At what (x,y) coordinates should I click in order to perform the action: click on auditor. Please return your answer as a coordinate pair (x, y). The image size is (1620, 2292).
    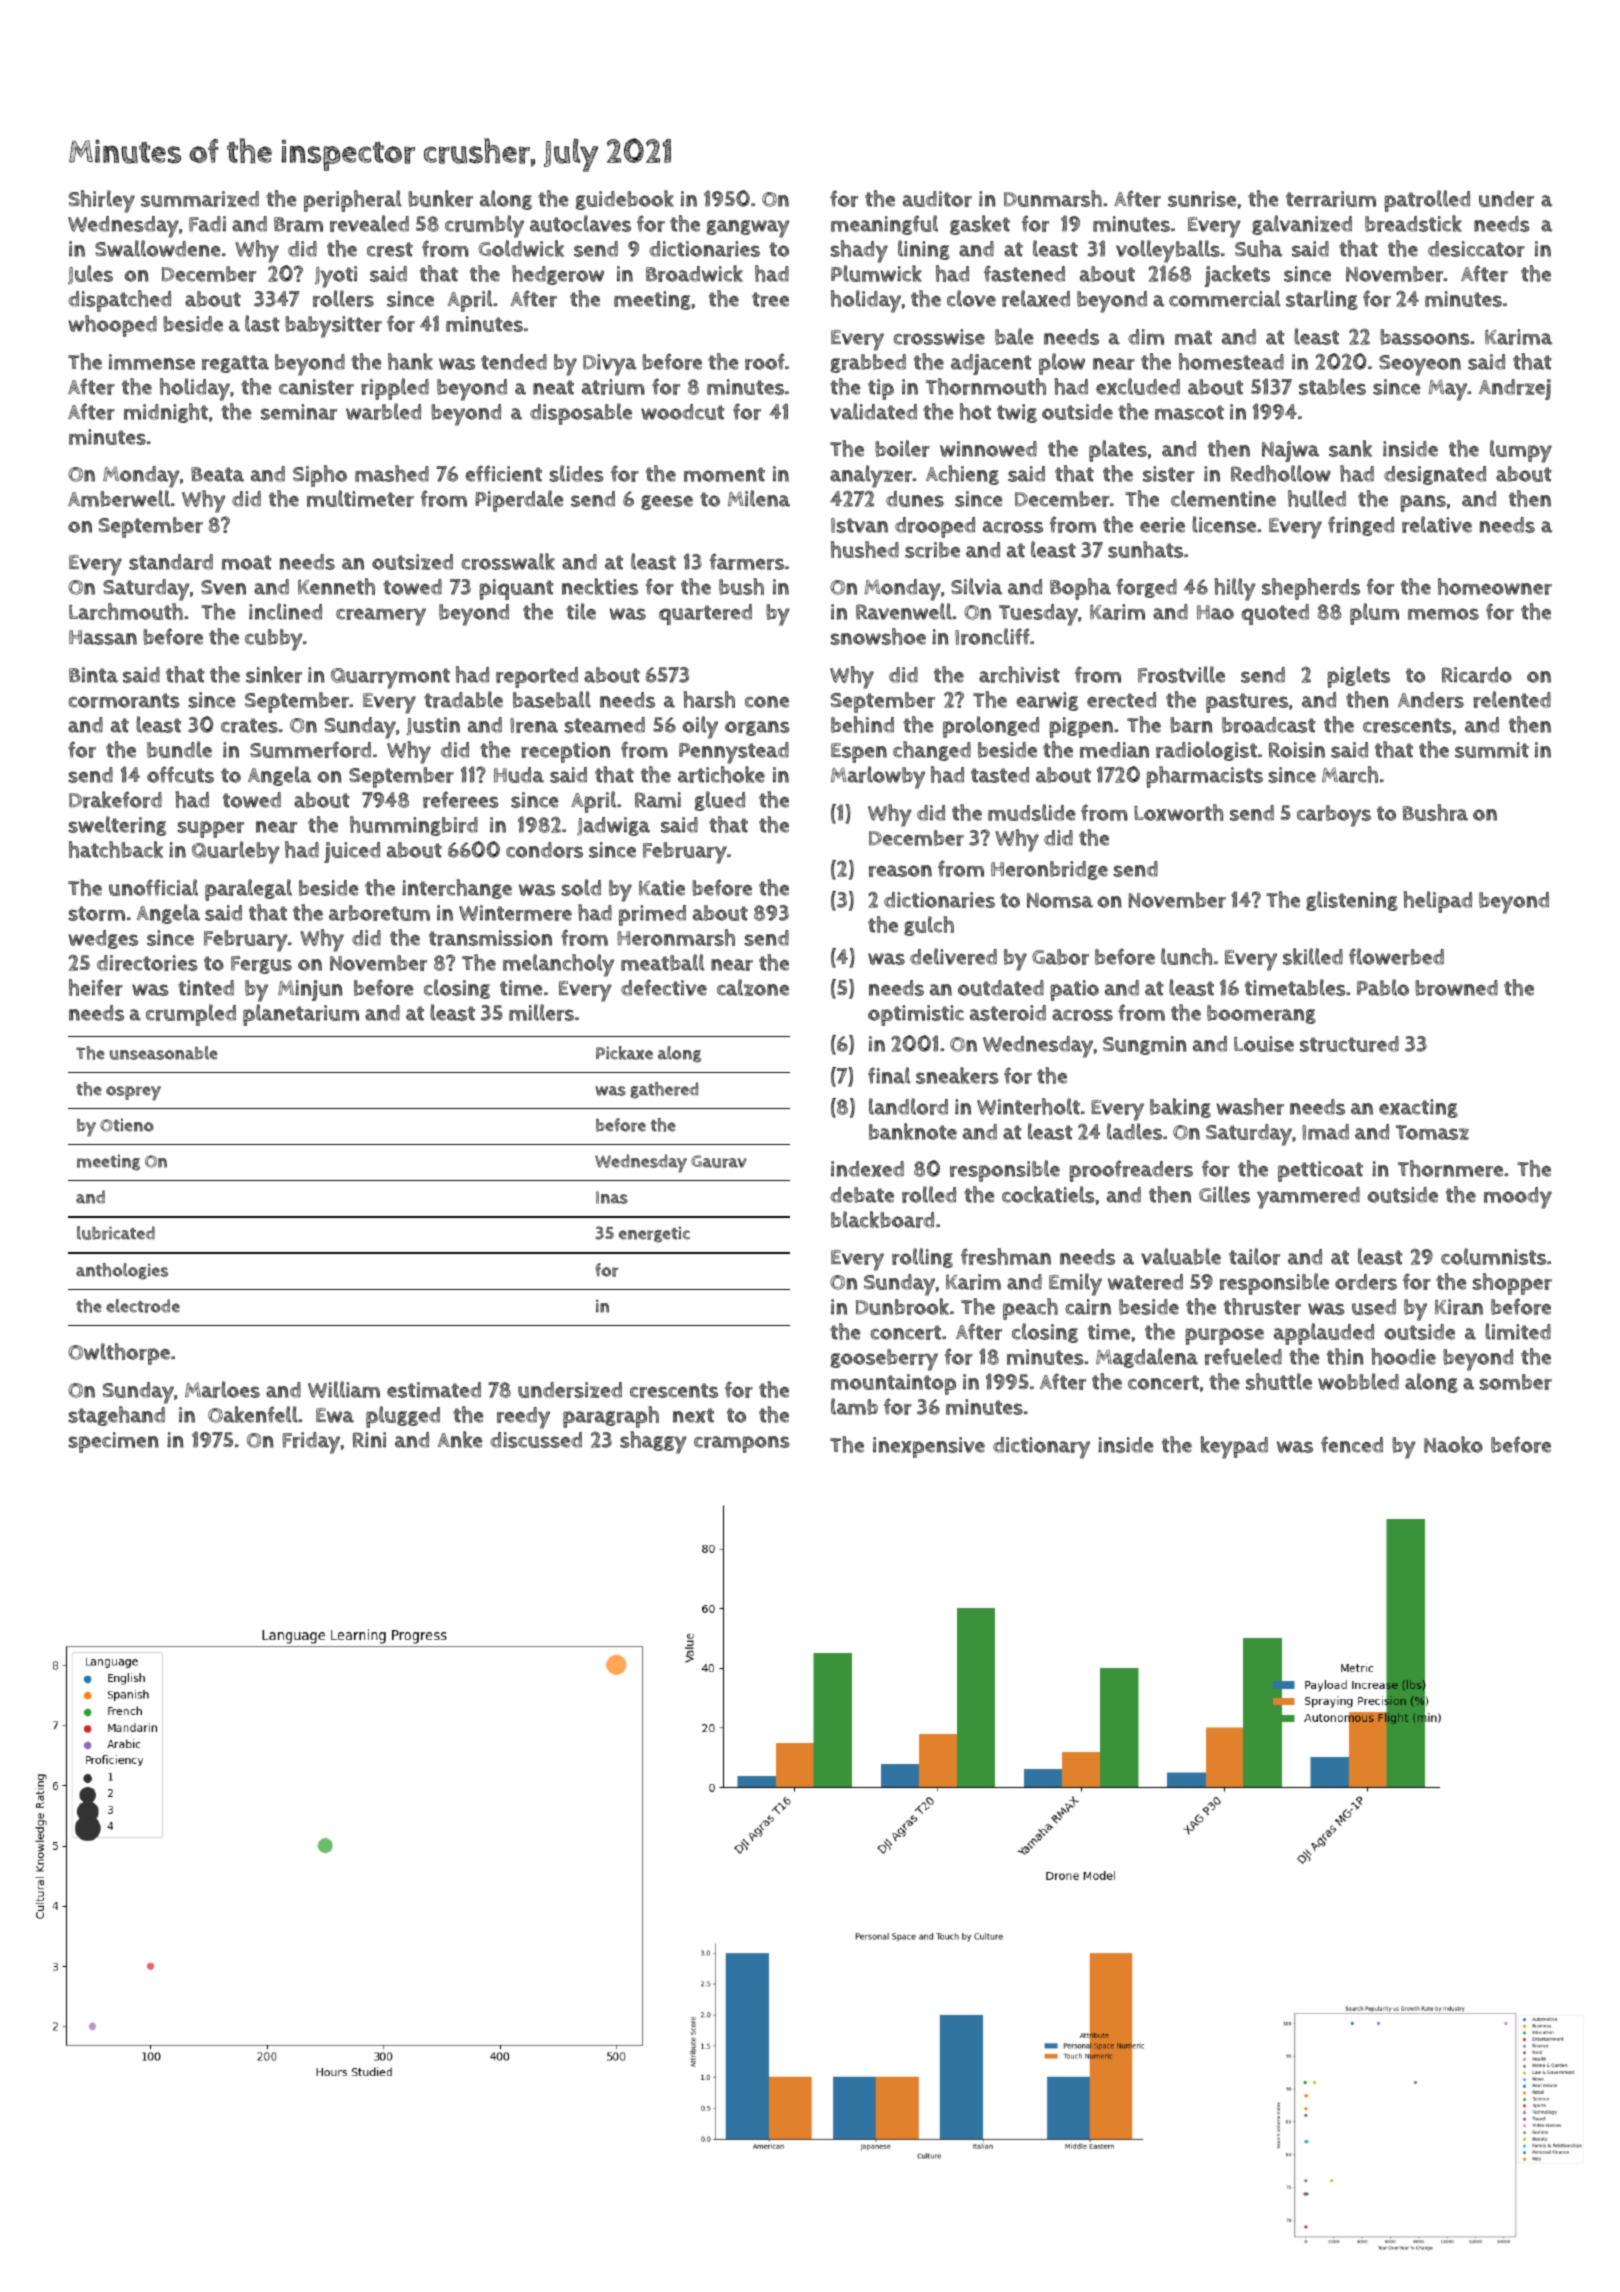
    Looking at the image, I should click on (937, 199).
